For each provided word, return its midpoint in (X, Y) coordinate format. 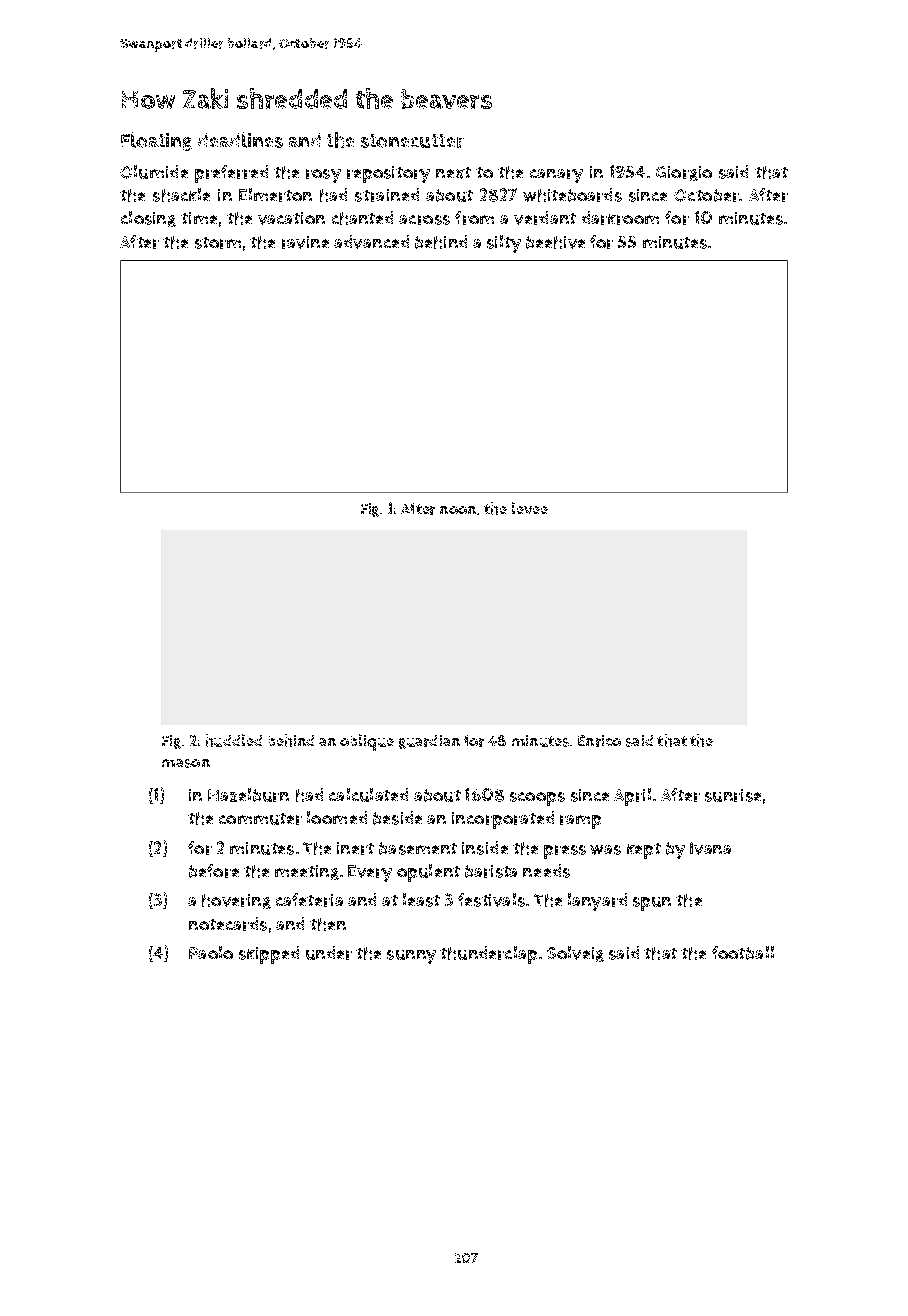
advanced (371, 242)
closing (148, 219)
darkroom (620, 218)
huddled (234, 740)
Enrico (599, 741)
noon (458, 510)
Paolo (211, 952)
